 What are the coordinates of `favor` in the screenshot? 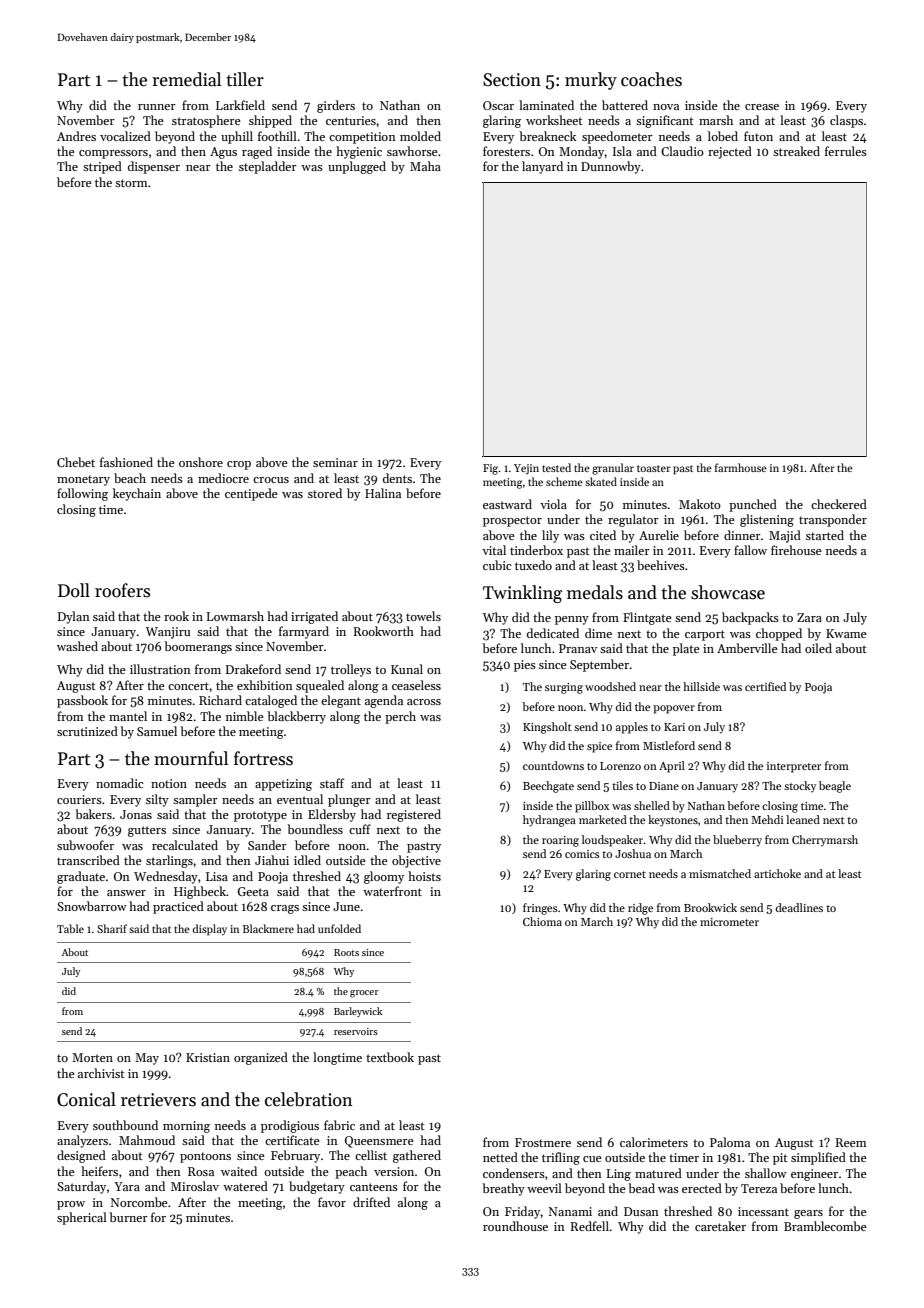 It's located at (332, 1202).
